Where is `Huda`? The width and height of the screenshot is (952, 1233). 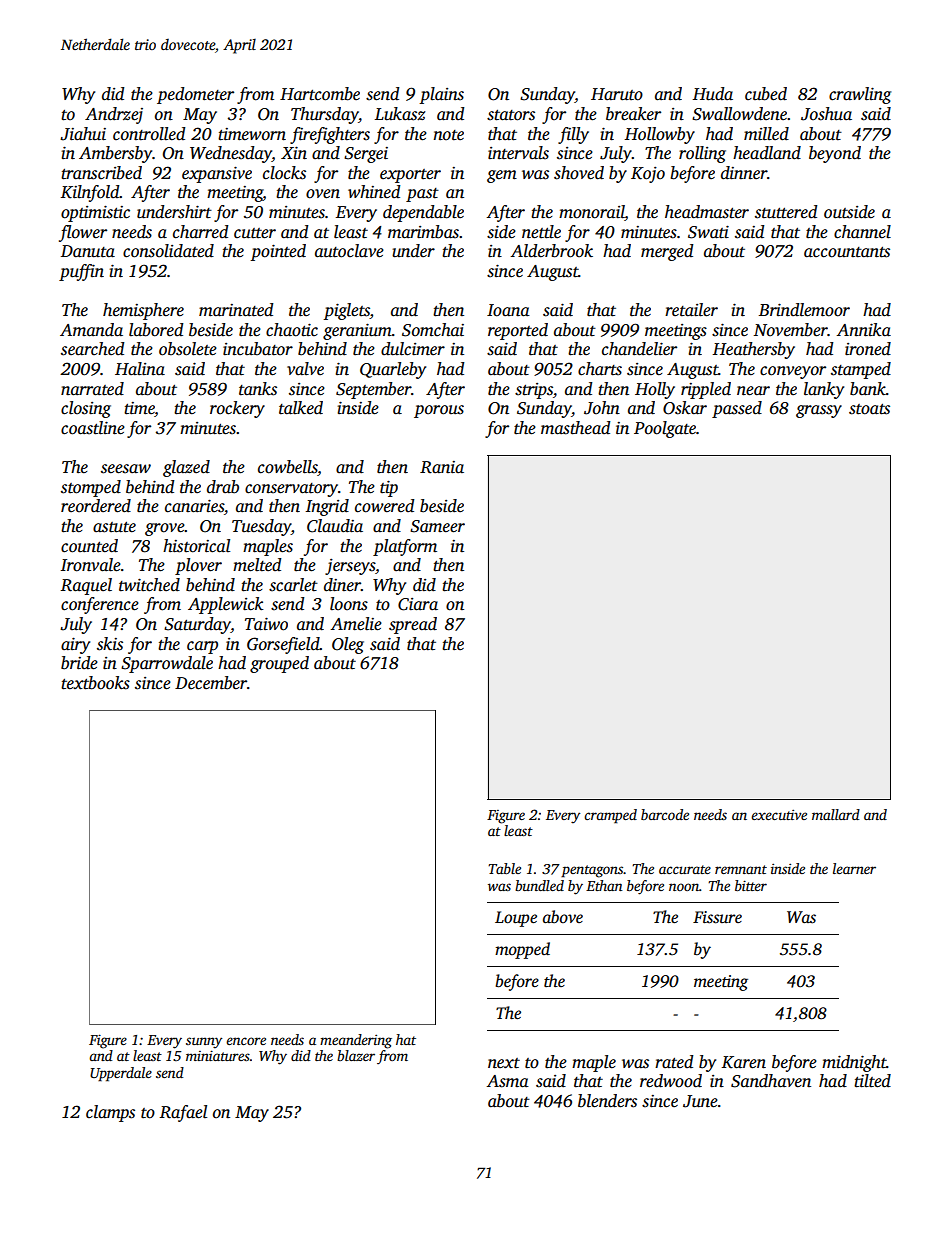 Huda is located at coordinates (712, 94).
